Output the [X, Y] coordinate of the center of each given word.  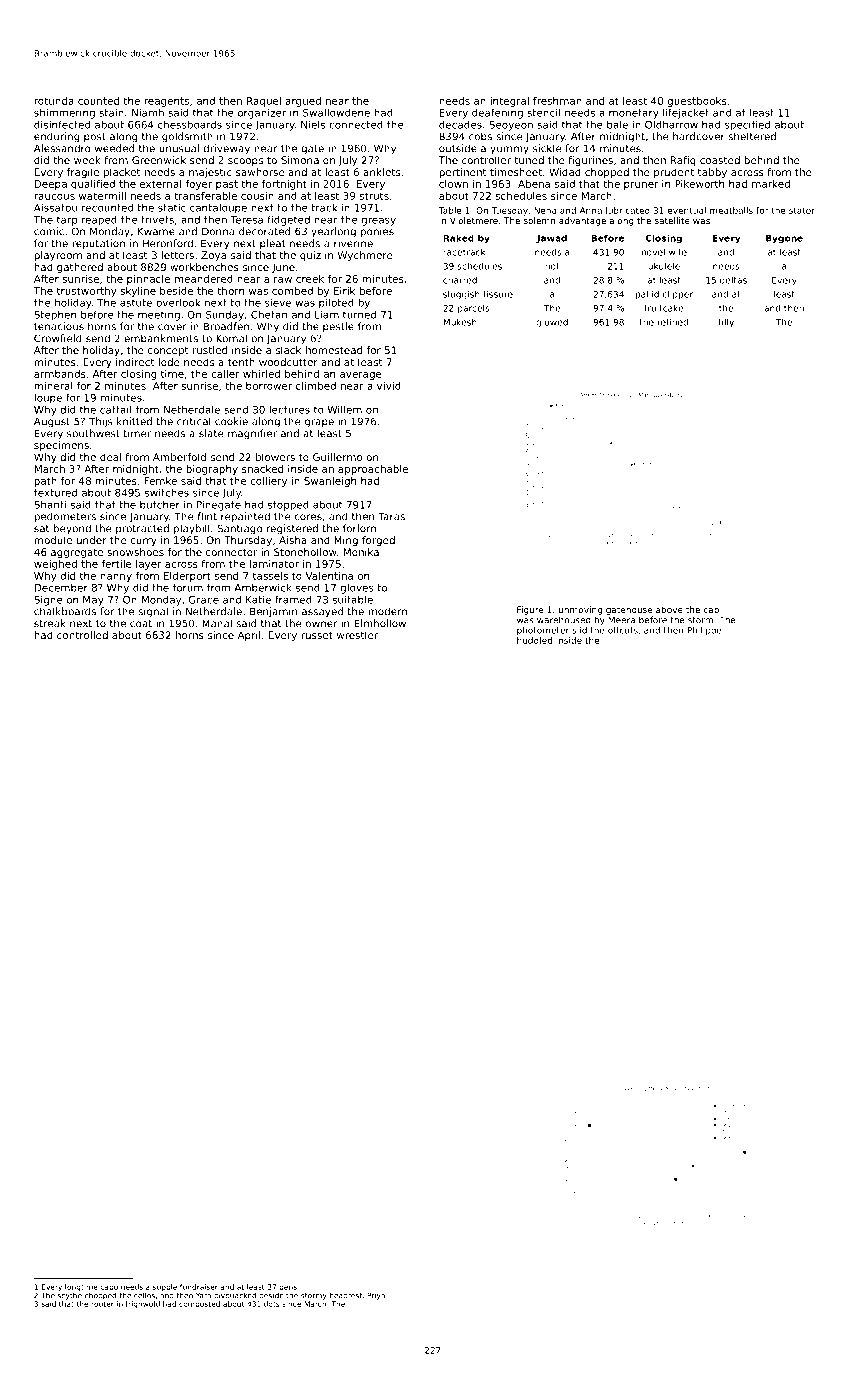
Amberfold [179, 457]
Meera [621, 620]
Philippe [704, 631]
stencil [543, 113]
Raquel [264, 102]
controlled [82, 635]
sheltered [752, 136]
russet [317, 635]
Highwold [143, 1305]
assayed [322, 612]
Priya [376, 1296]
